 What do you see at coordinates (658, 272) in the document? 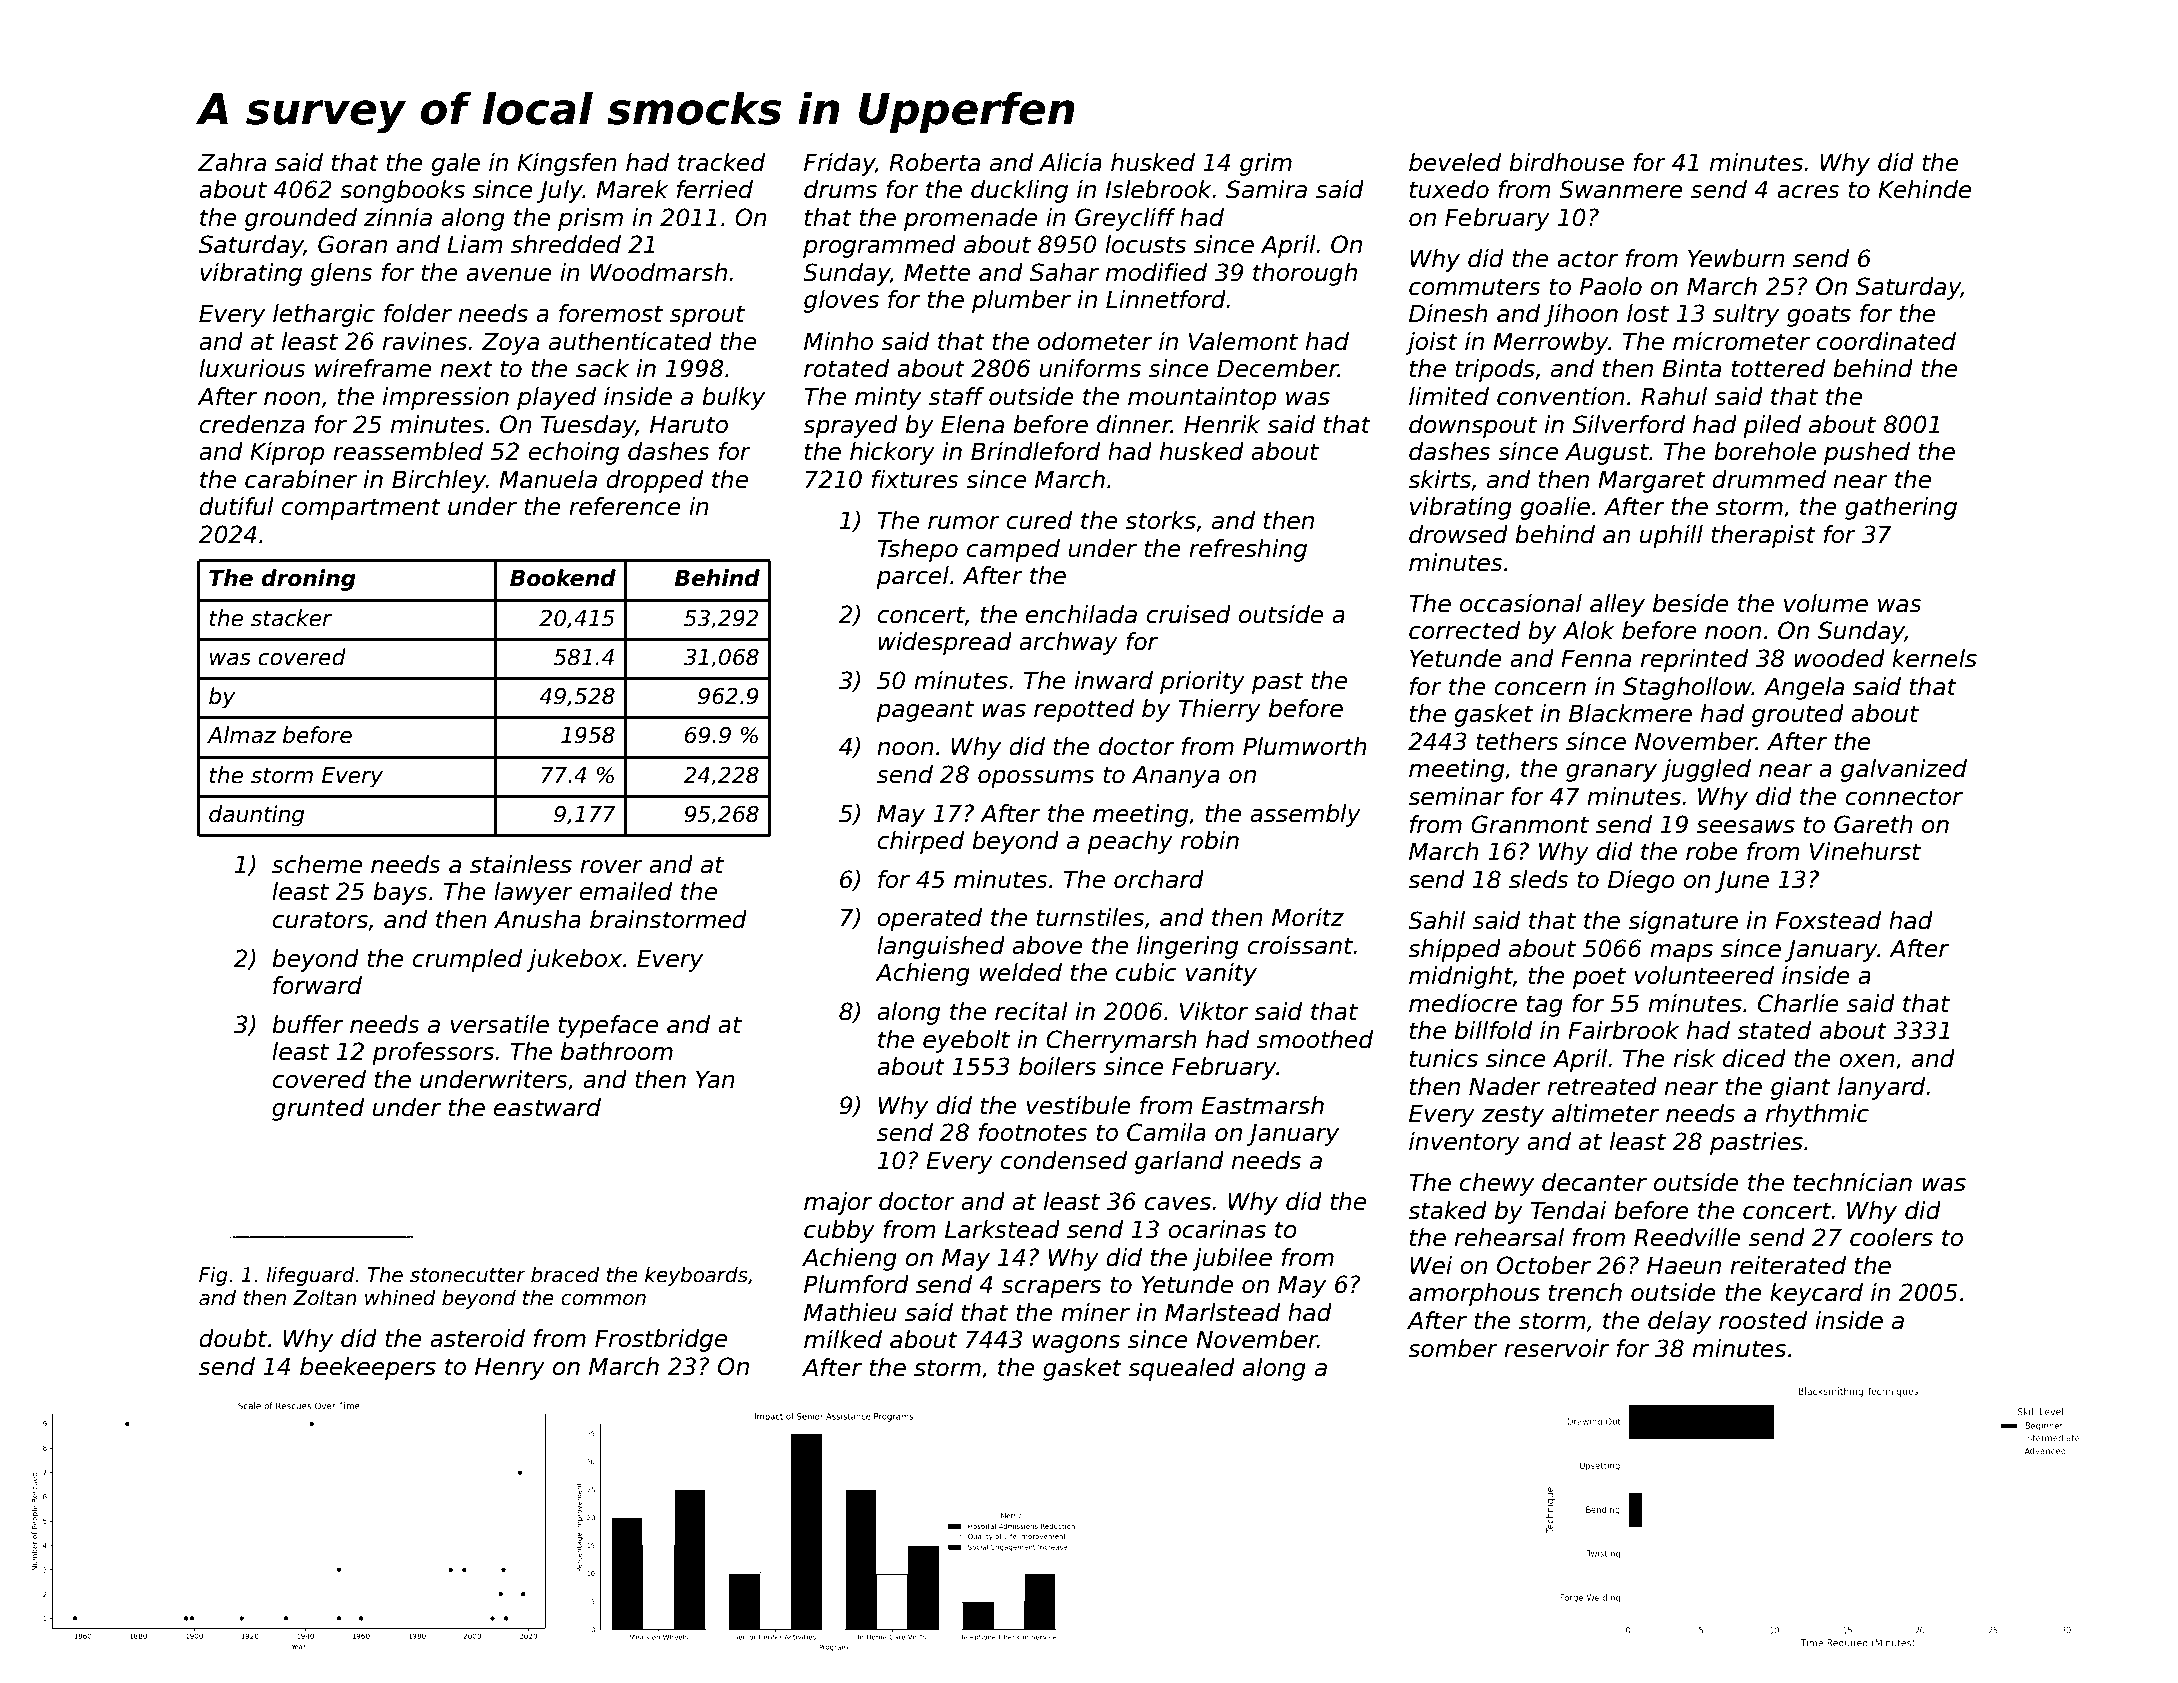
I see `Woodmarsh` at bounding box center [658, 272].
